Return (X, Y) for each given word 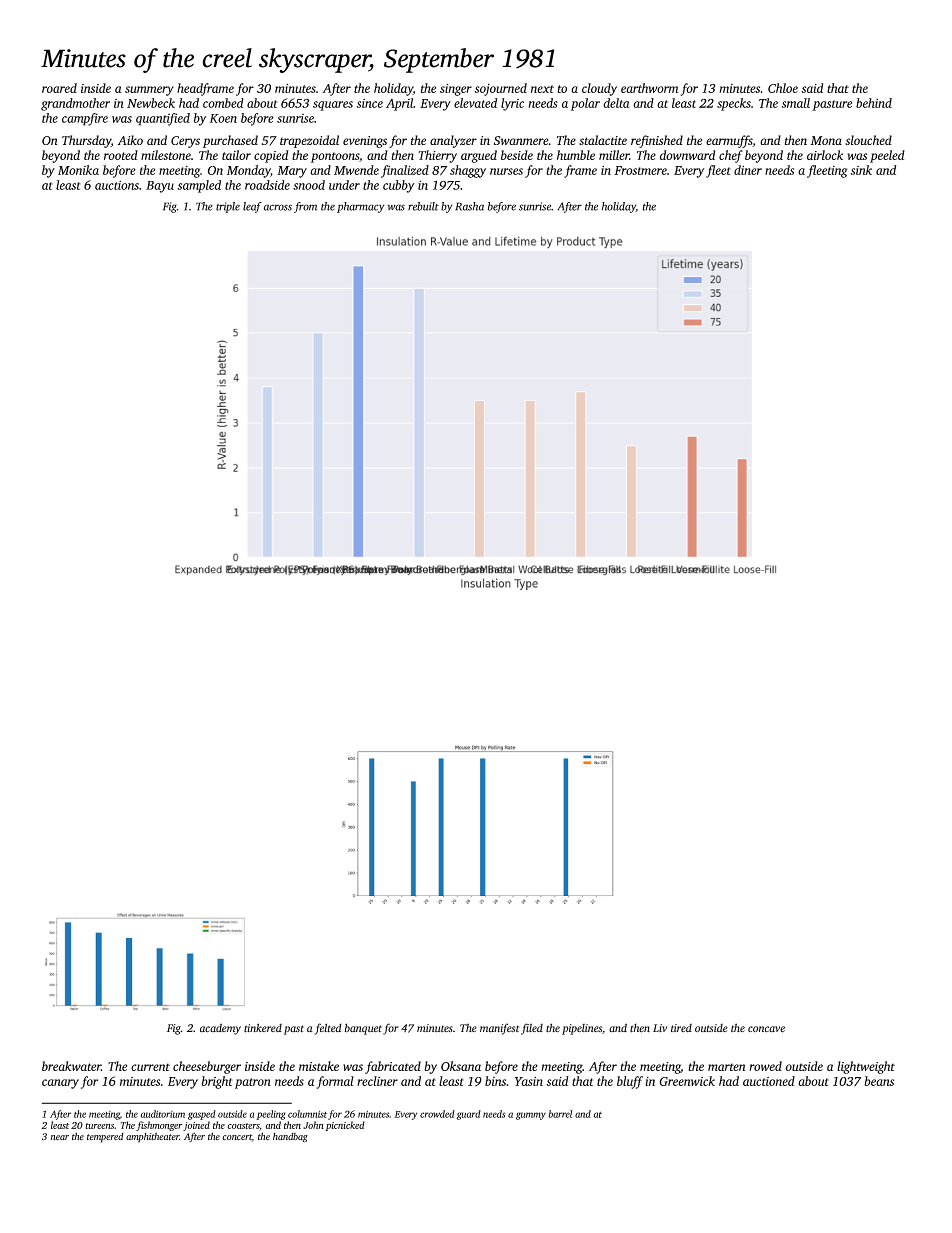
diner (748, 170)
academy (220, 1029)
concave (766, 1029)
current (150, 1067)
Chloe (783, 88)
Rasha (469, 206)
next (542, 89)
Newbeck (151, 103)
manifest (499, 1029)
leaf (252, 207)
